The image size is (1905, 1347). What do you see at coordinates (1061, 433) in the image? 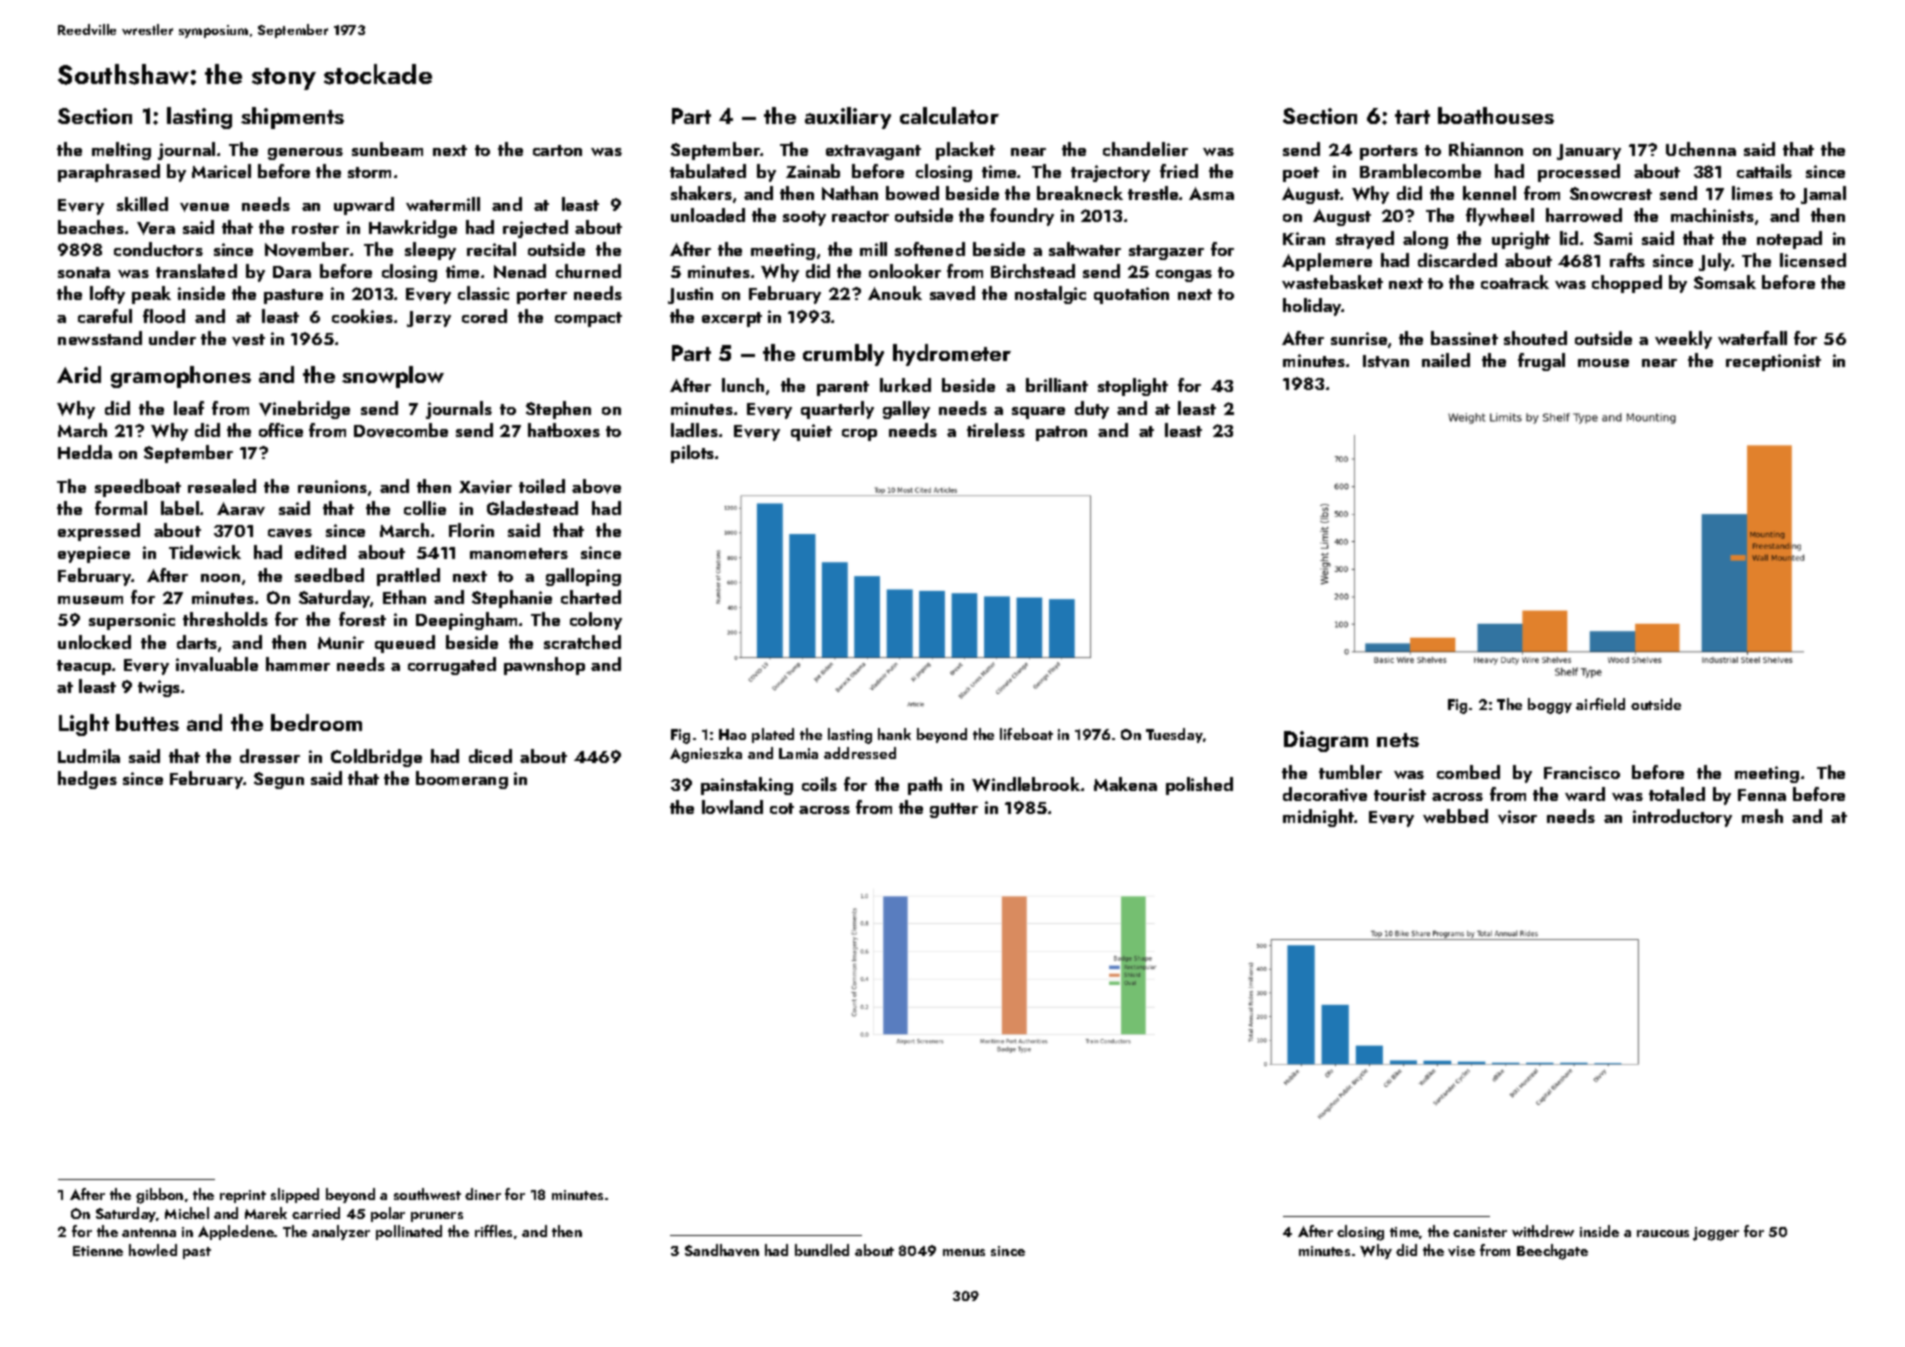
I see `patron` at bounding box center [1061, 433].
